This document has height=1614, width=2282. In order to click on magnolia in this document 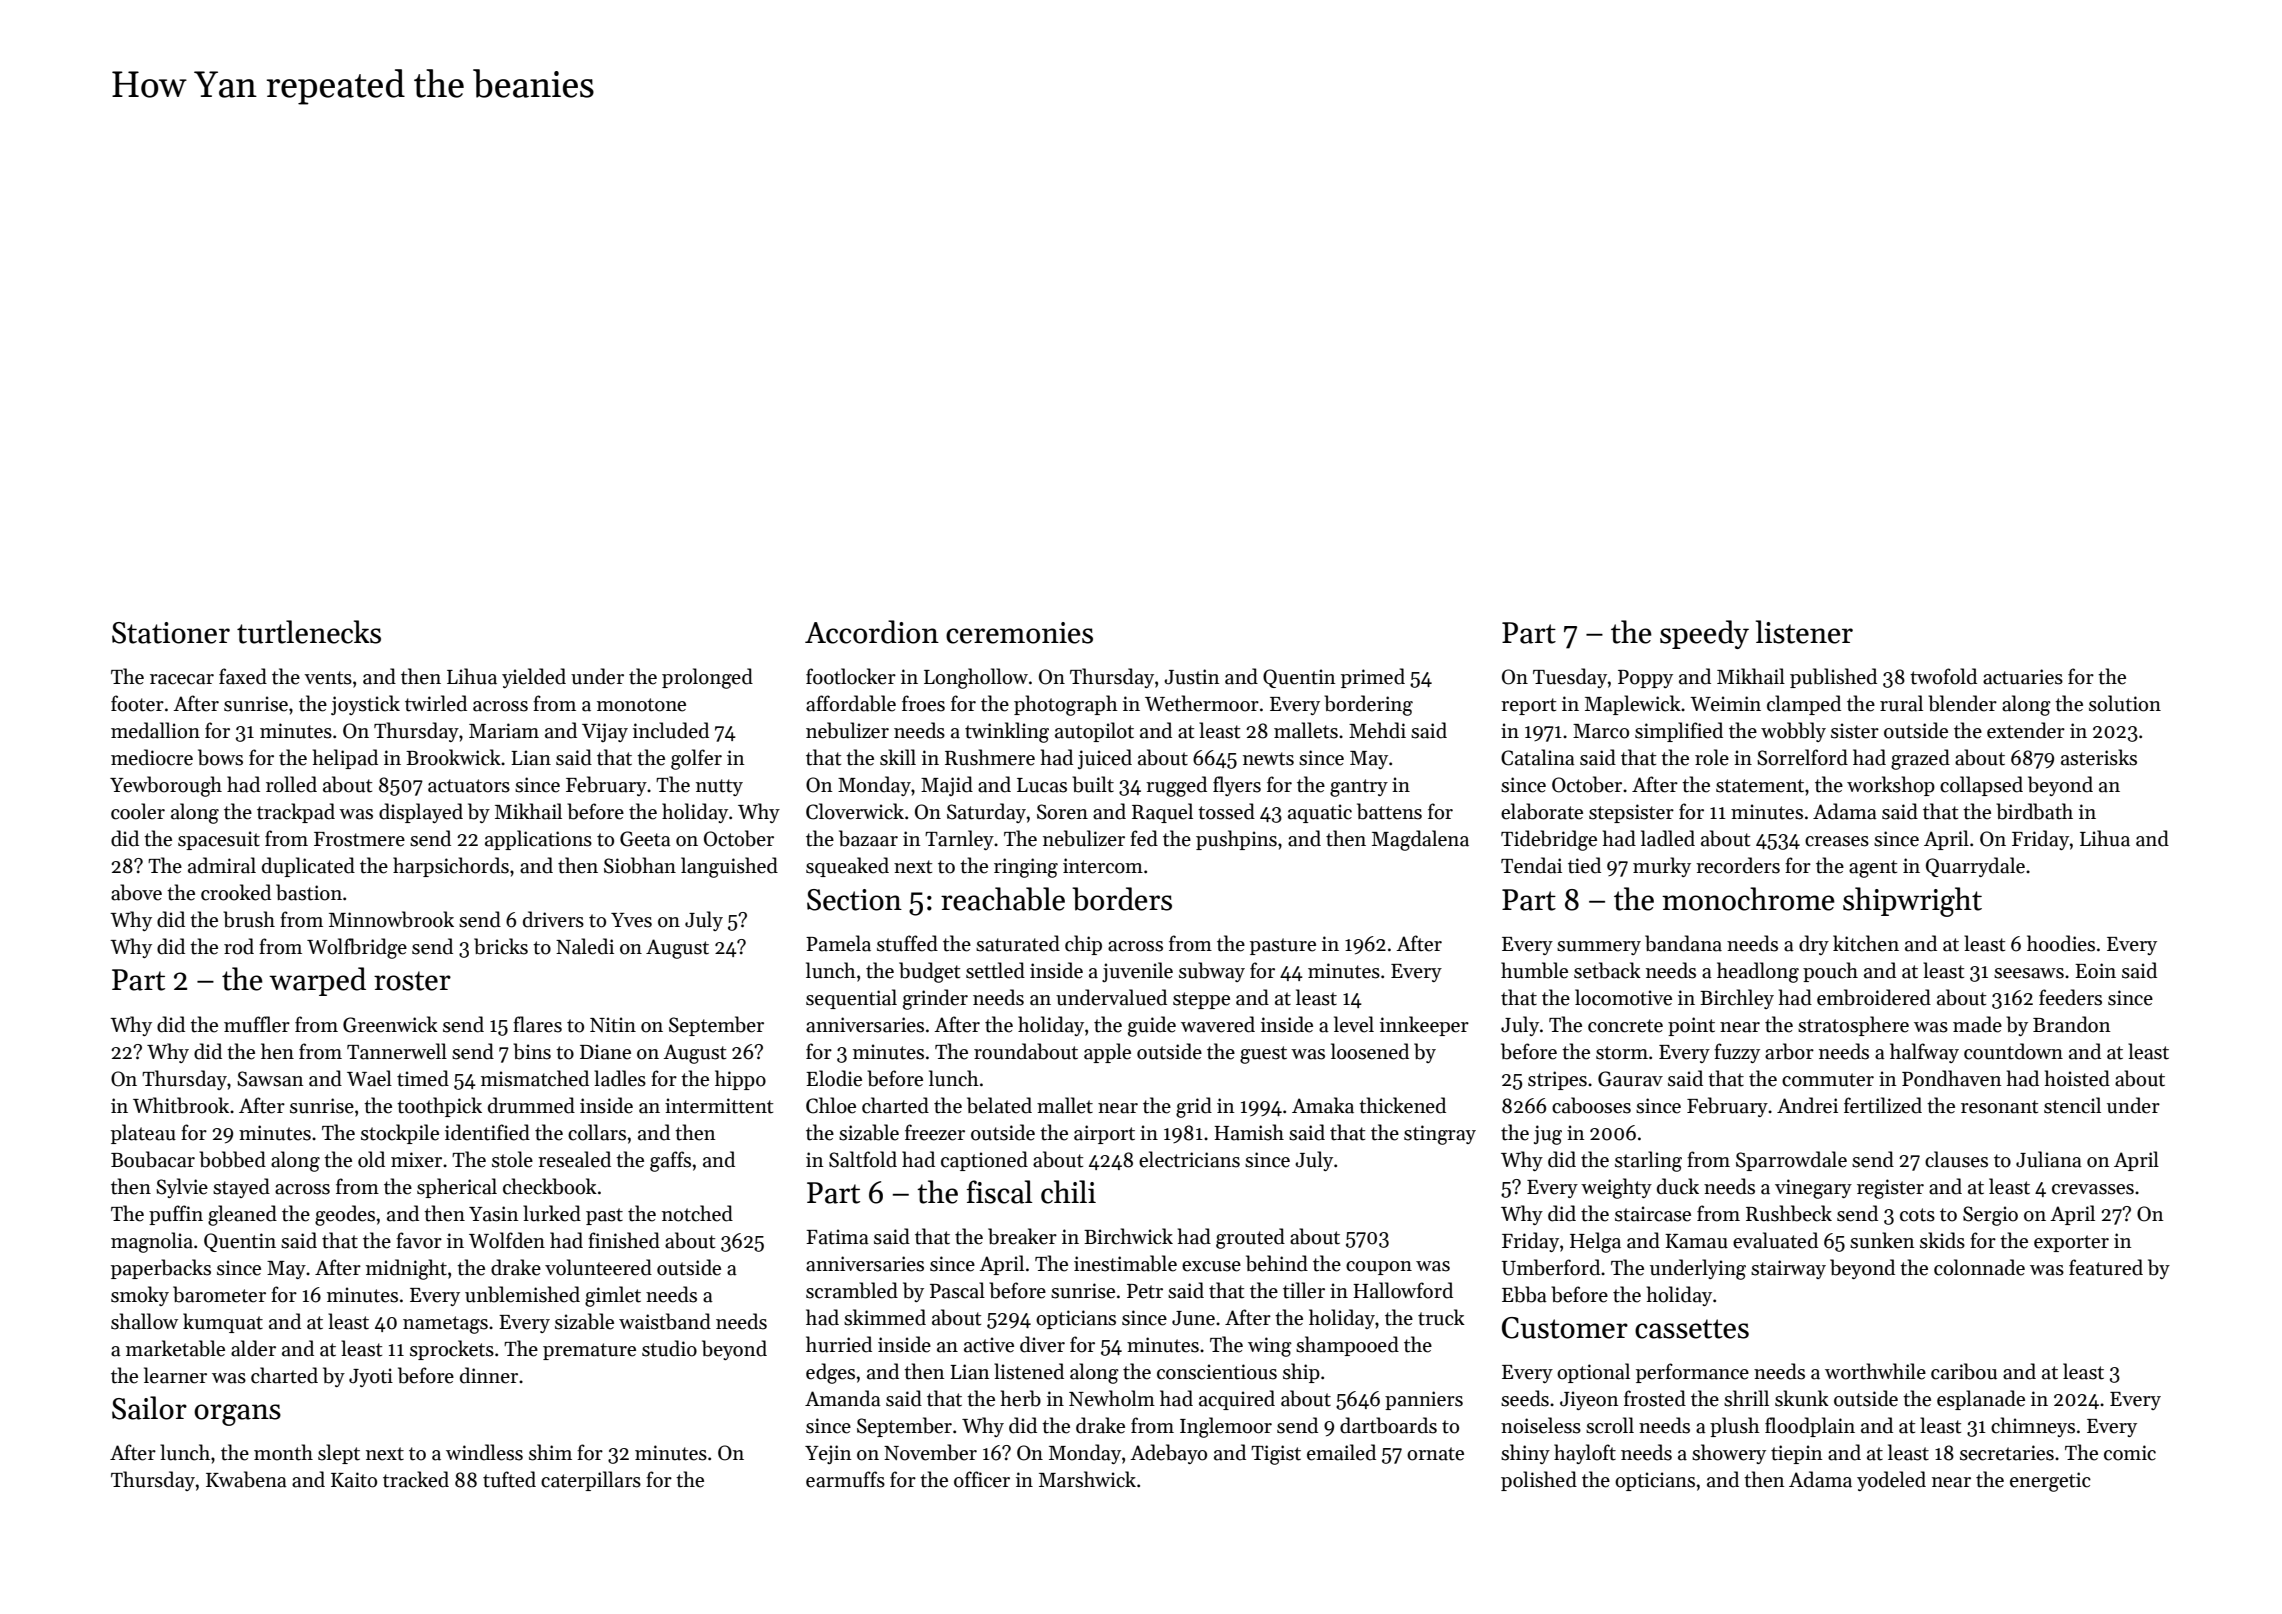, I will do `click(152, 1242)`.
